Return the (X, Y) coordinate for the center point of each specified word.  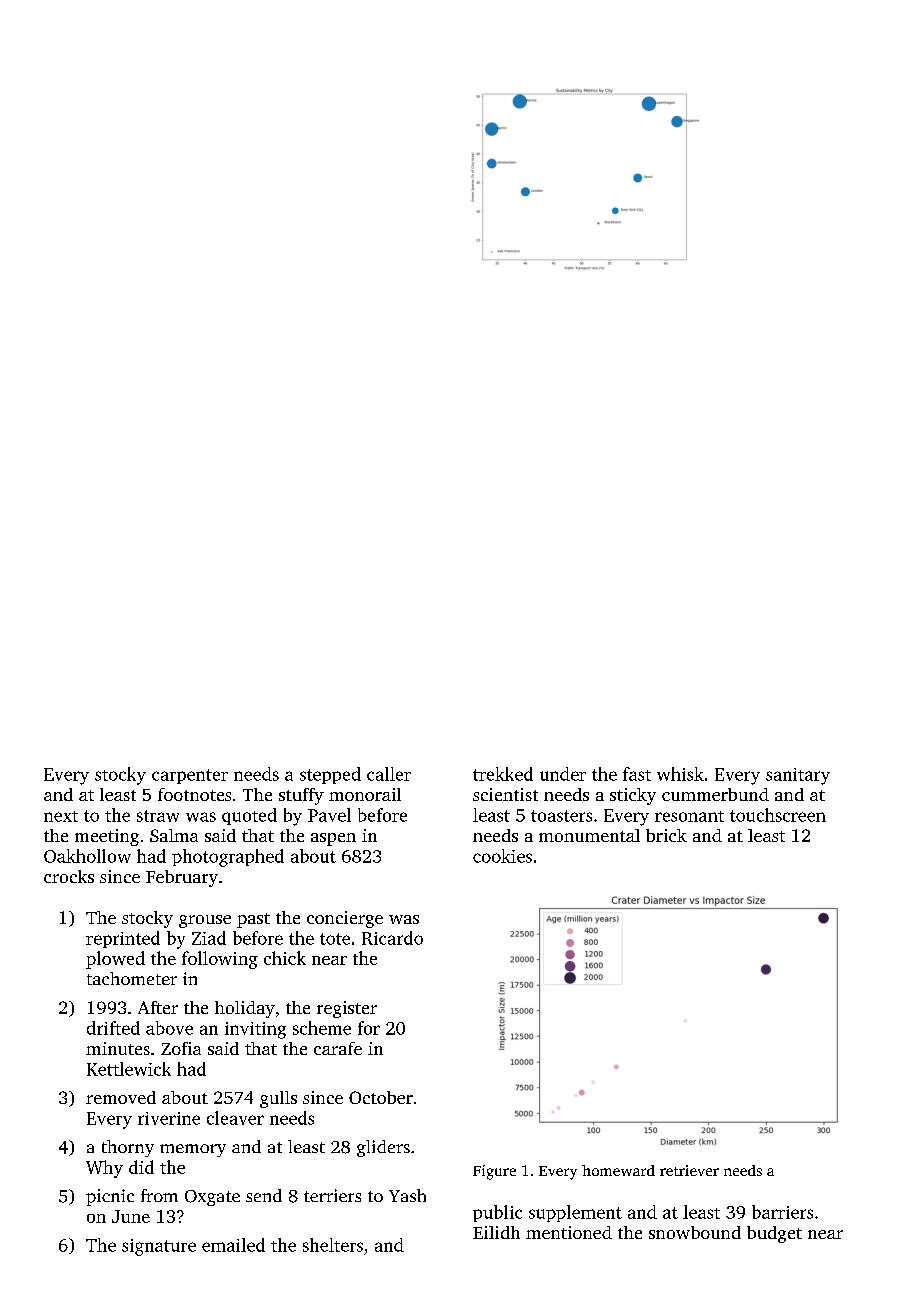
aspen (333, 839)
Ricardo (392, 938)
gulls (278, 1099)
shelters (333, 1245)
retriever (689, 1170)
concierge (345, 919)
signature (159, 1247)
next (61, 816)
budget (774, 1234)
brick (666, 835)
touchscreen (778, 815)
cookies (502, 856)
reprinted (123, 939)
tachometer (132, 978)
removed (121, 1097)
